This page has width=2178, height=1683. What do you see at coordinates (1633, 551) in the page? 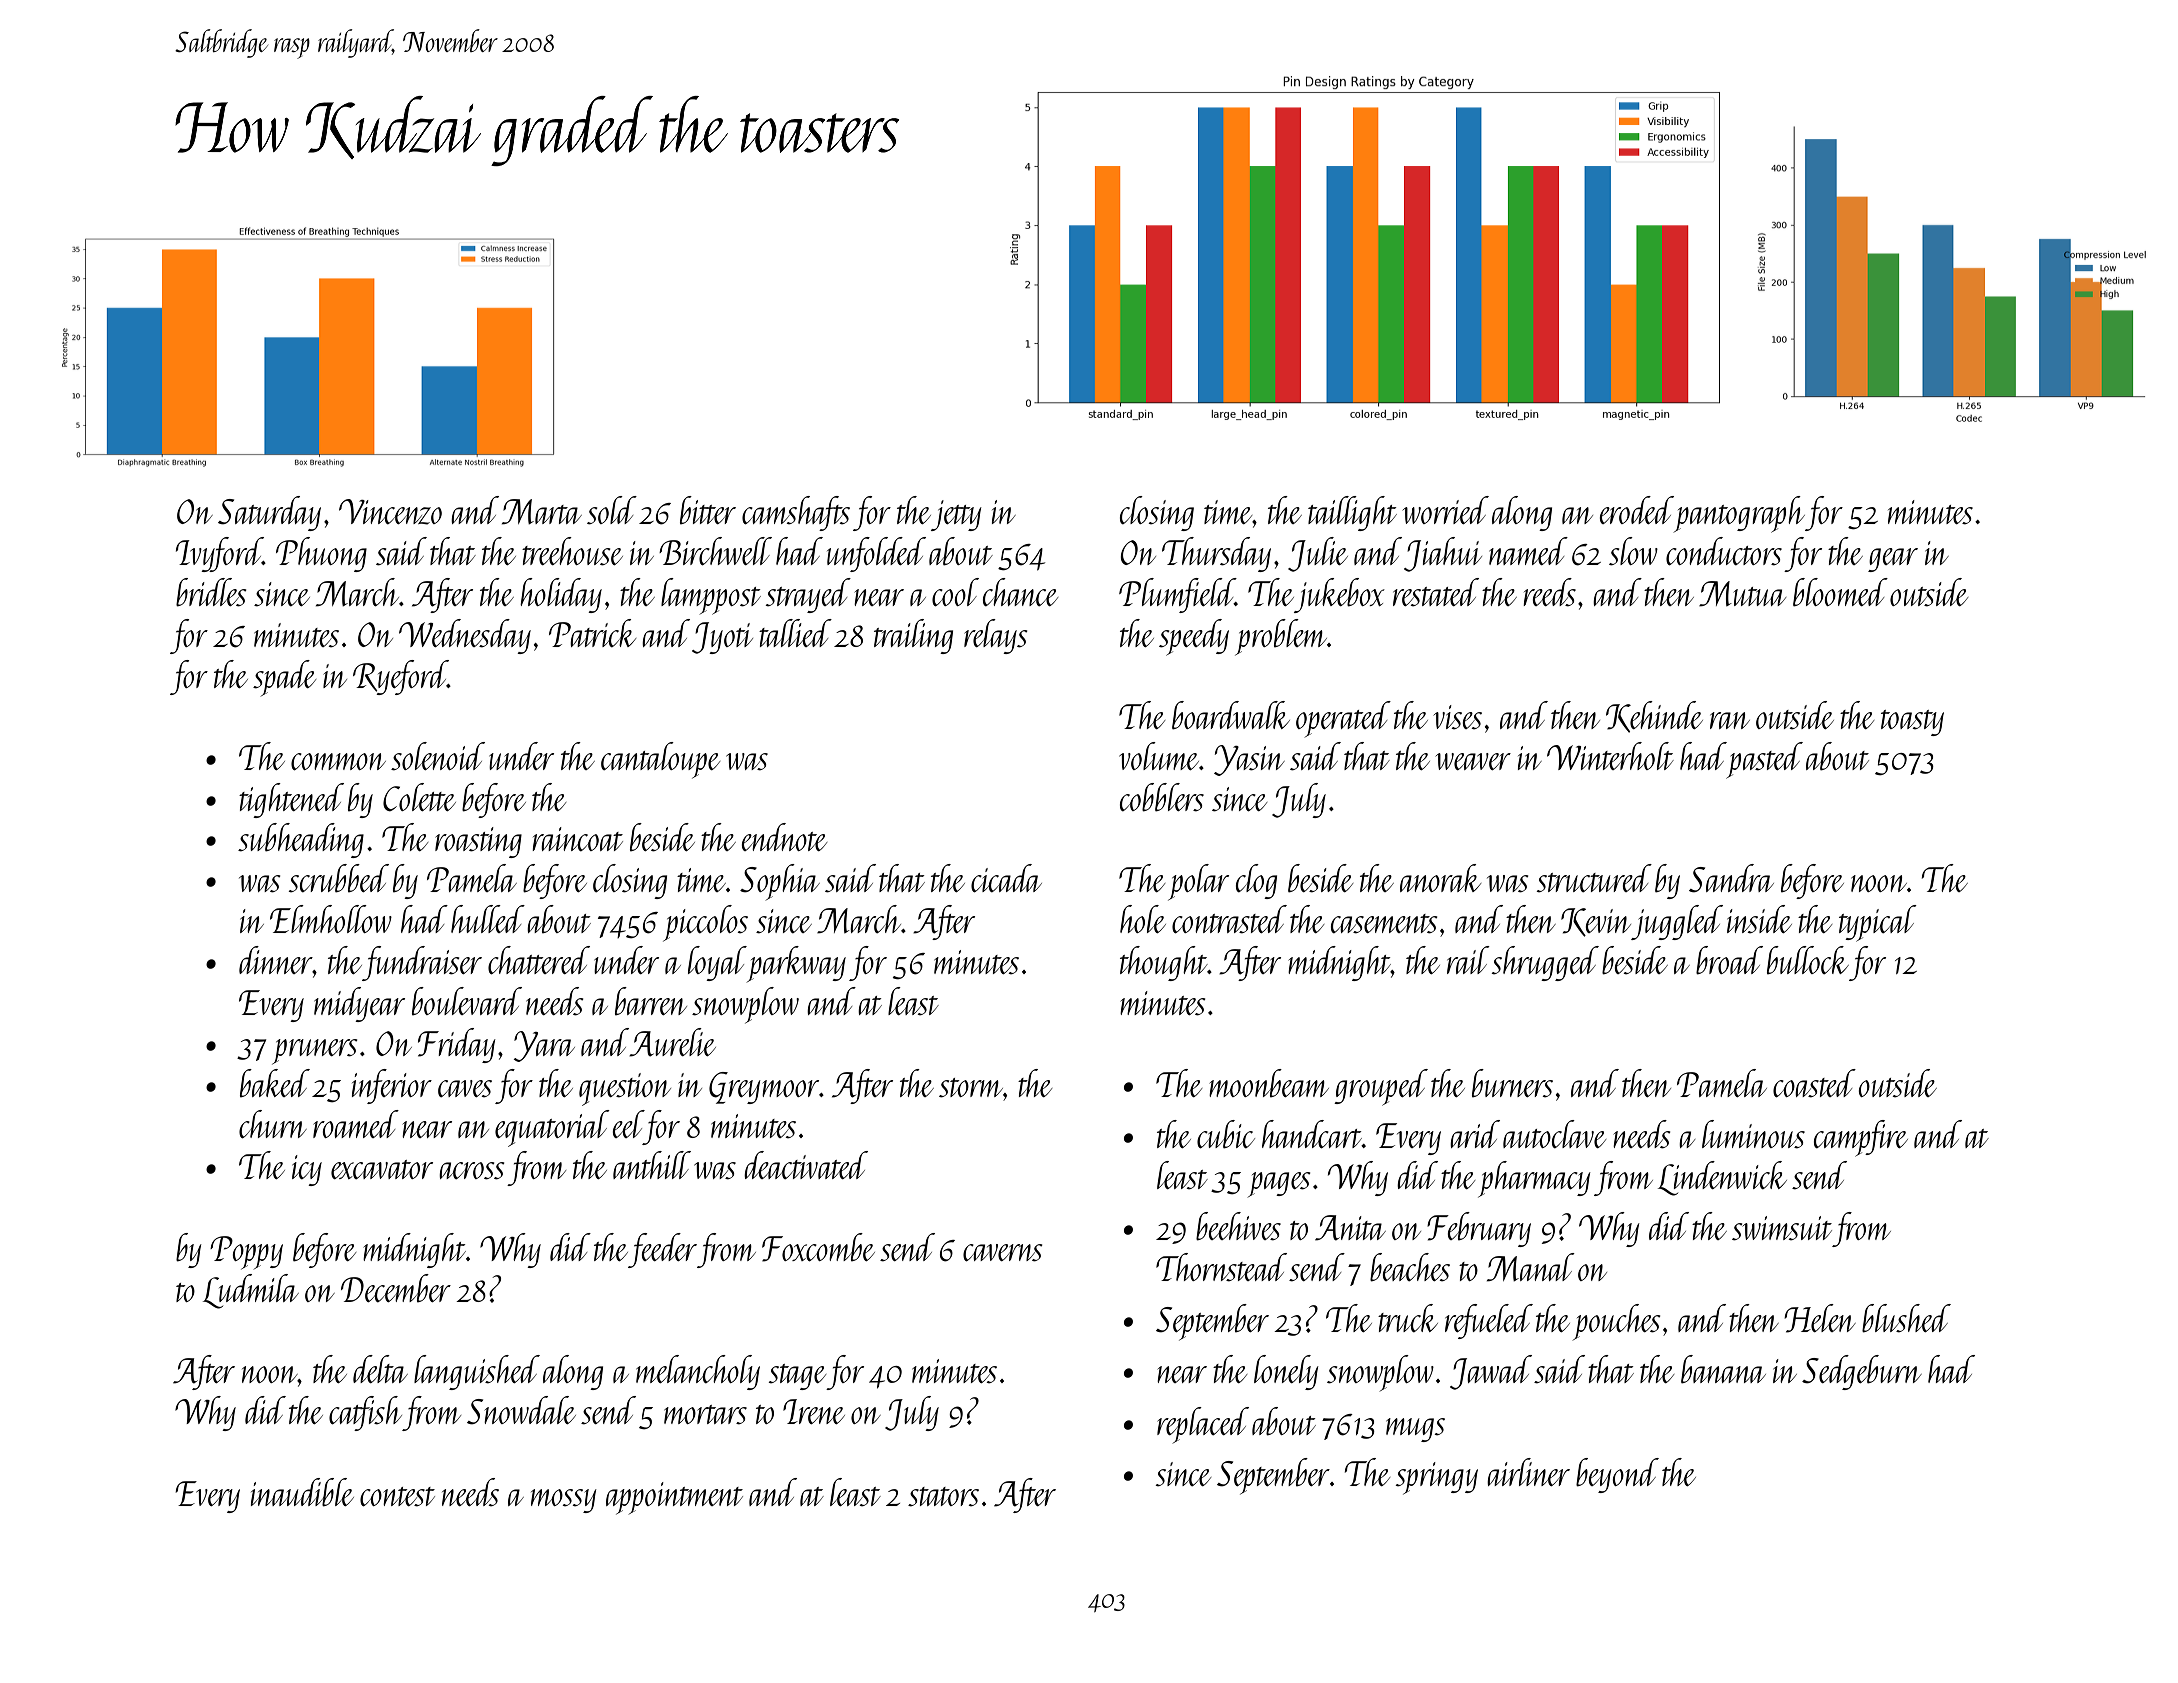
I see `slow` at bounding box center [1633, 551].
